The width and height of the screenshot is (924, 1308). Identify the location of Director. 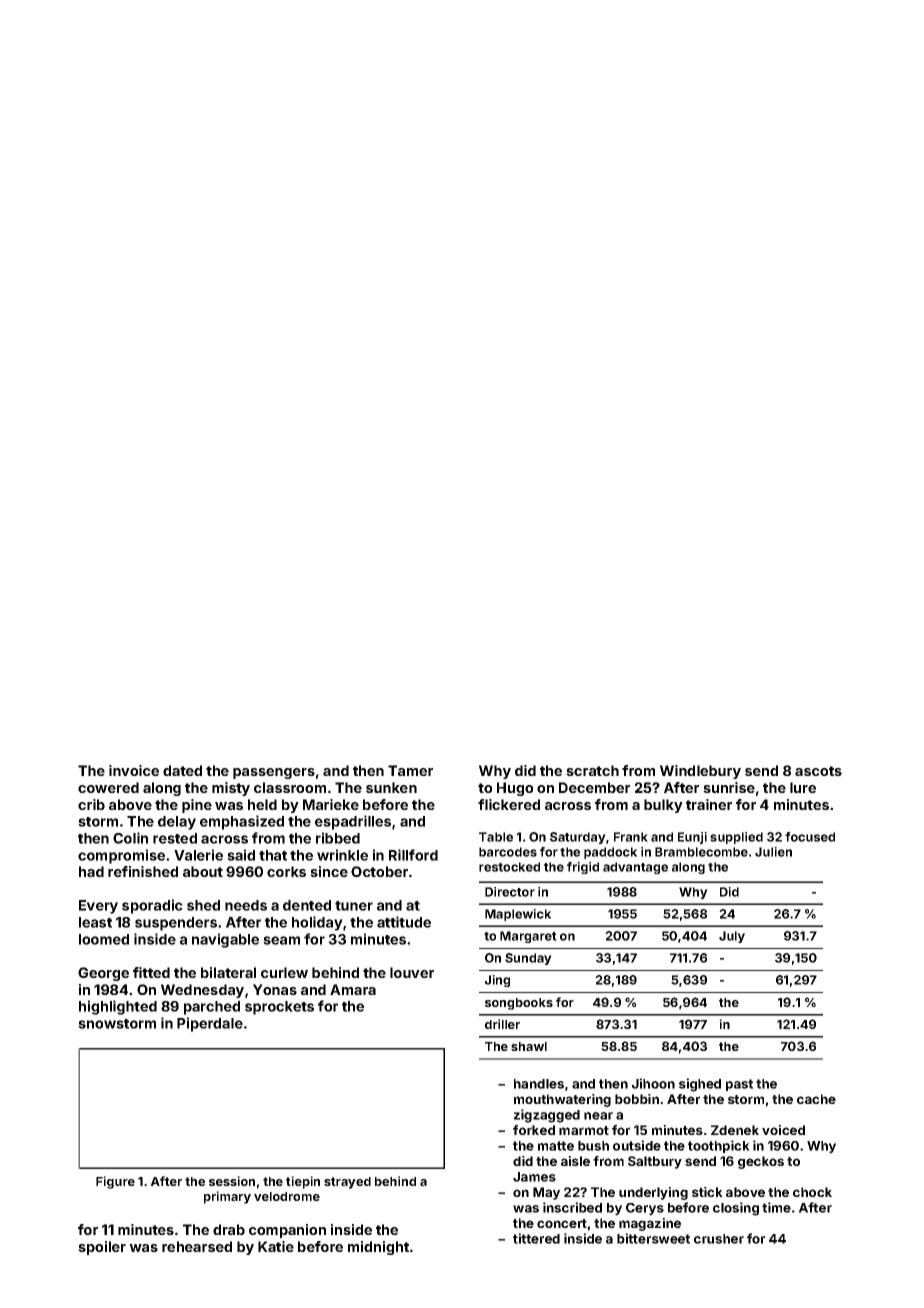
(510, 892).
